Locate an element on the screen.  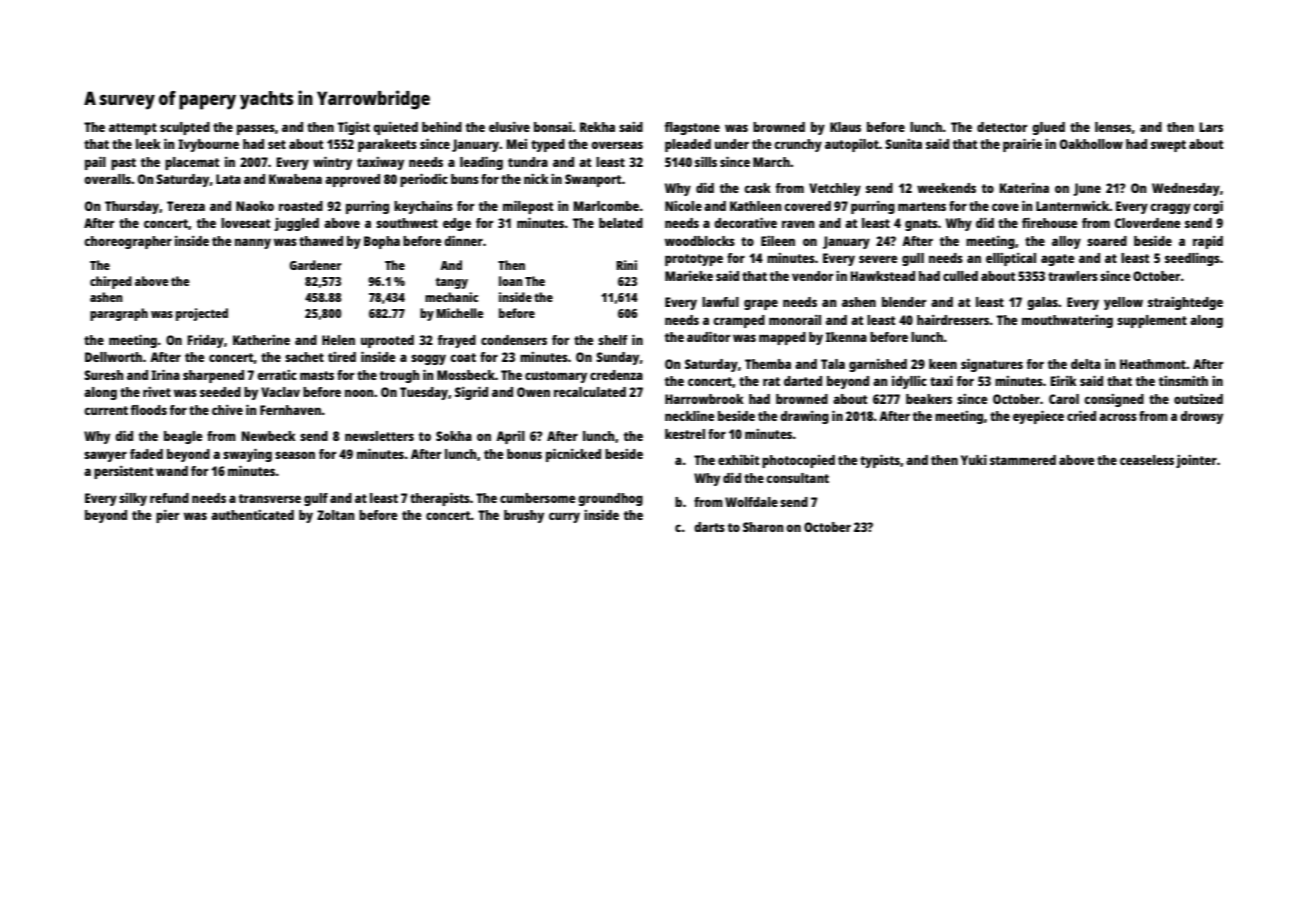
mechanic is located at coordinates (451, 297).
